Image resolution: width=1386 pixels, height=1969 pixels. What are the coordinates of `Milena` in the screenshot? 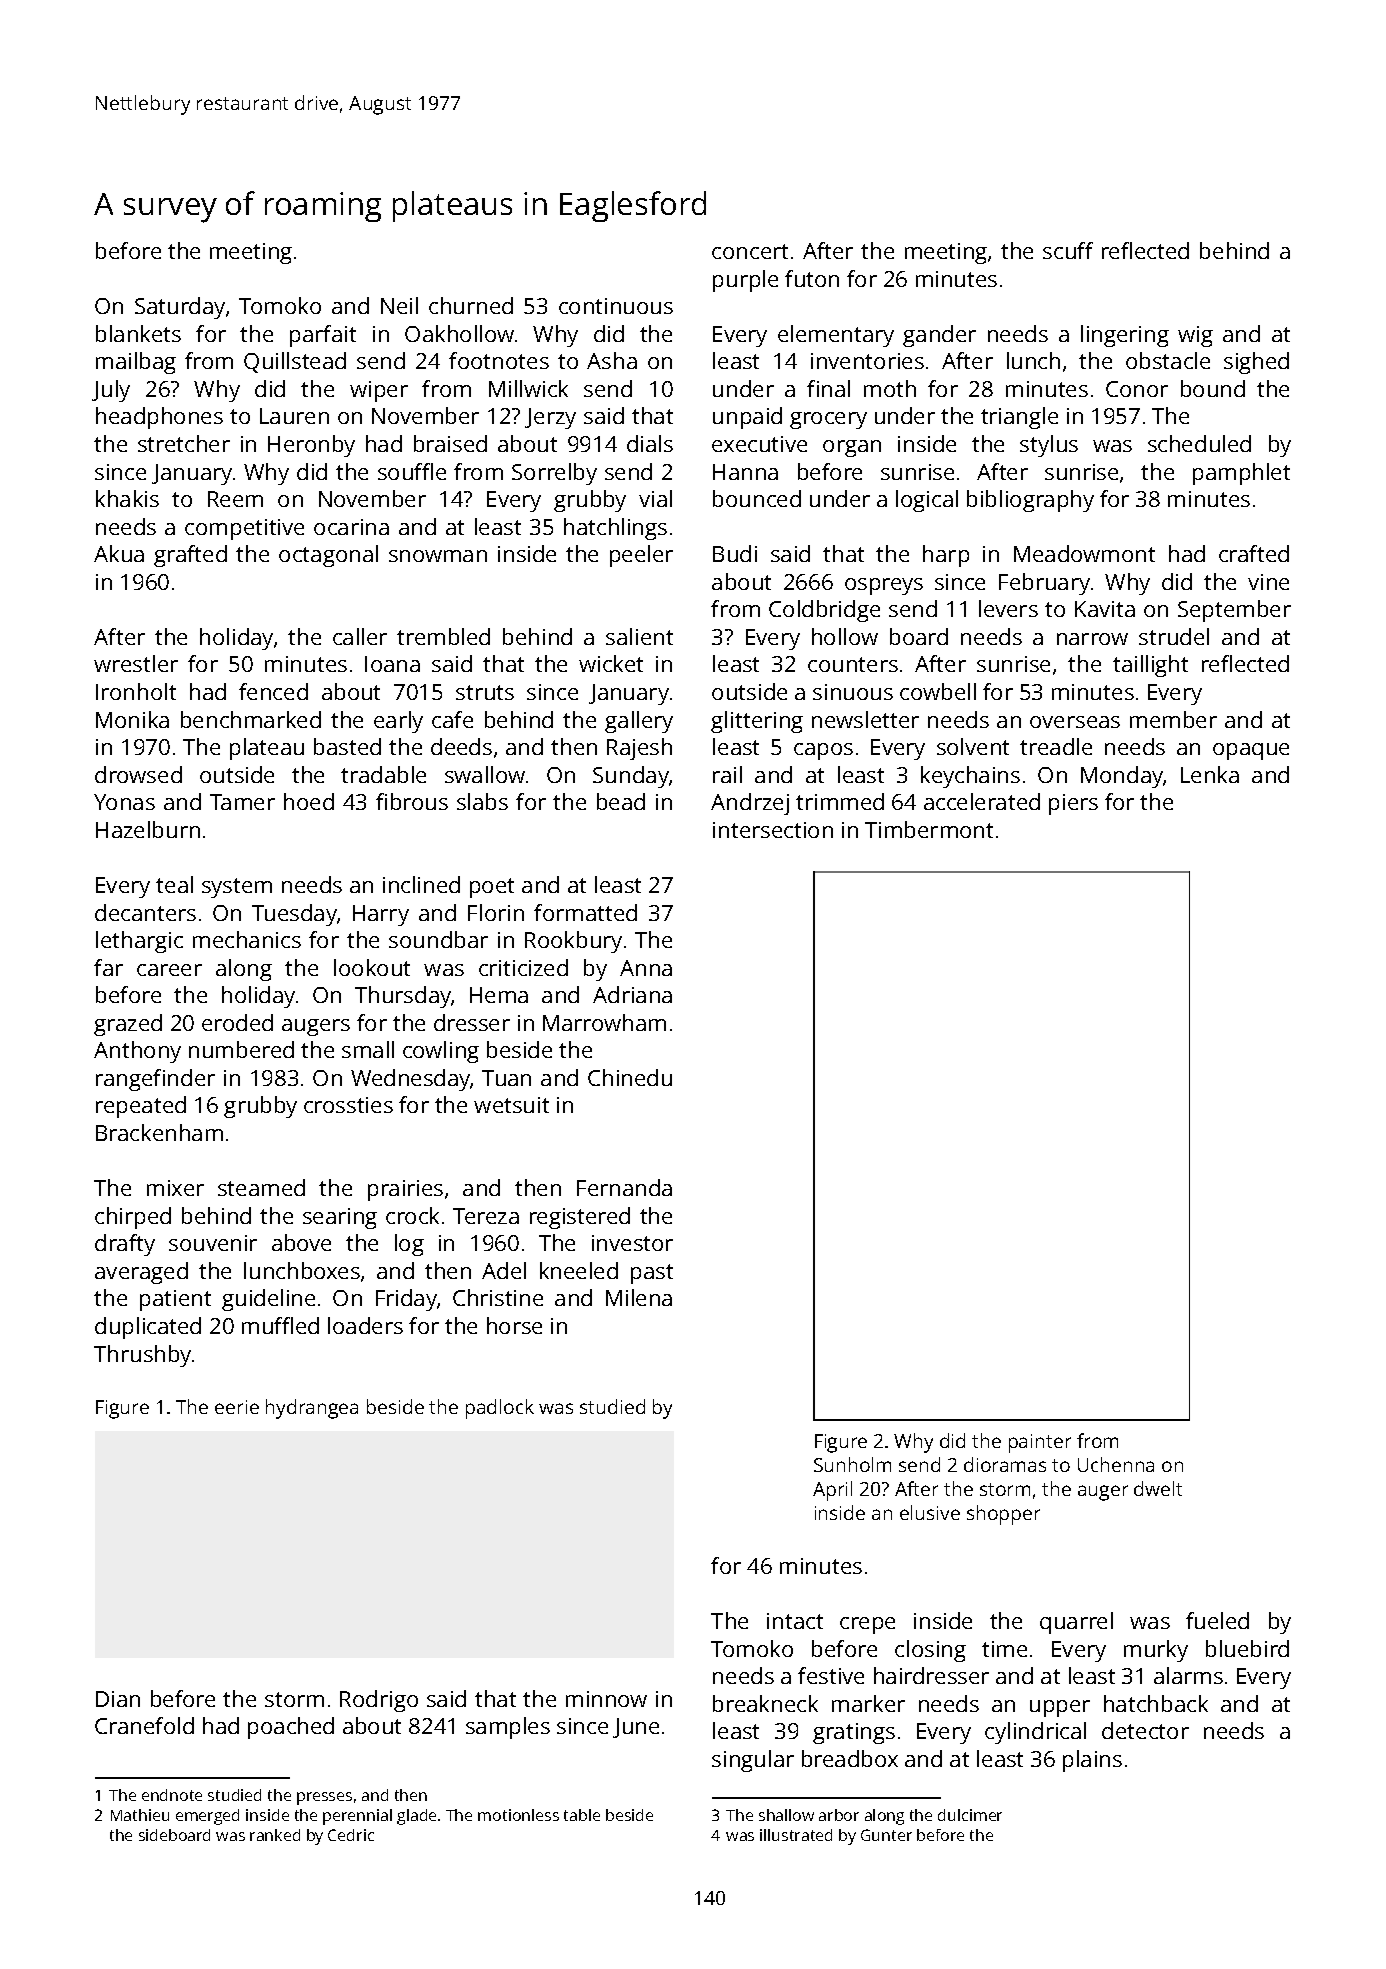 It's located at (639, 1297).
